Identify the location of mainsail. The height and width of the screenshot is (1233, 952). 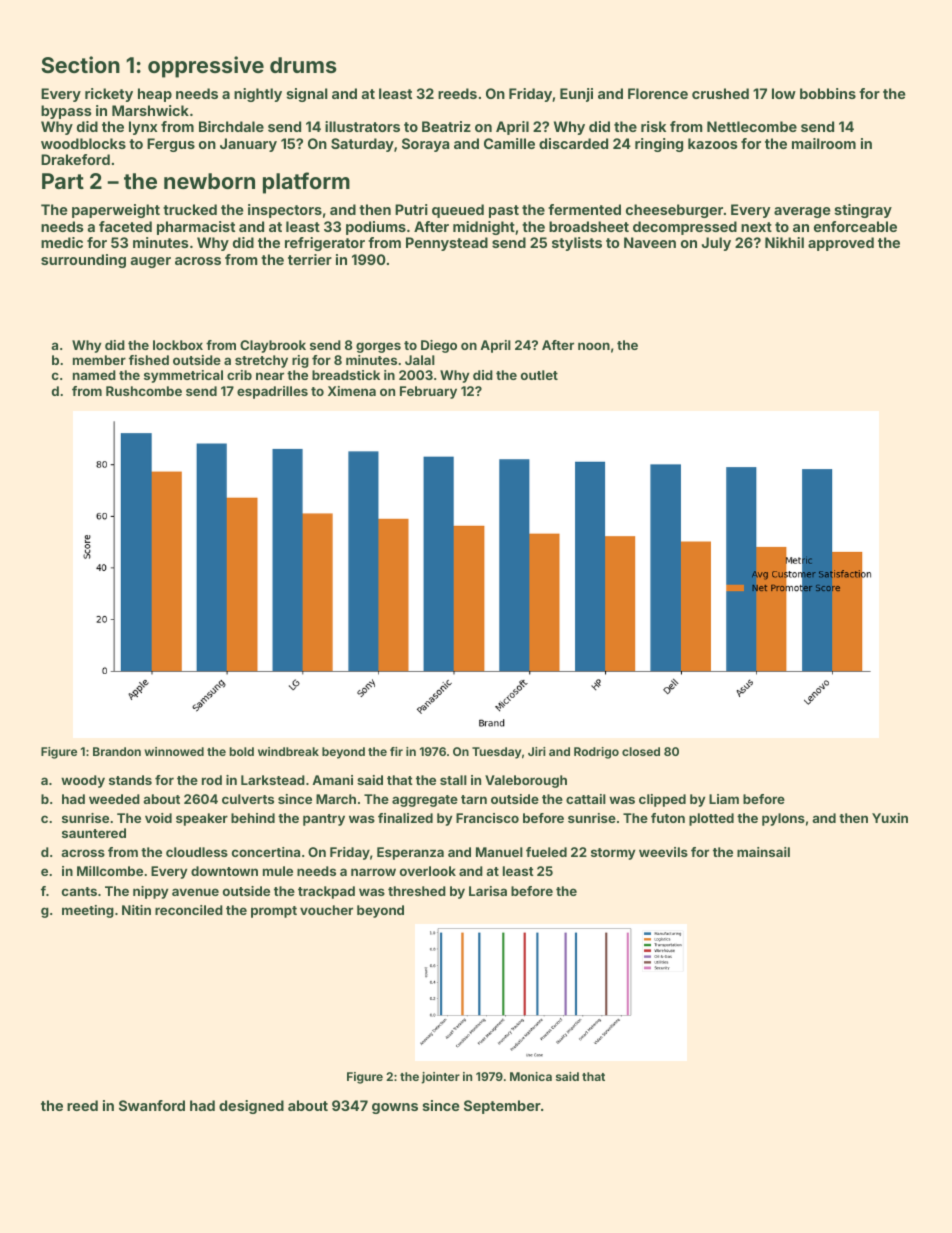
(763, 852).
